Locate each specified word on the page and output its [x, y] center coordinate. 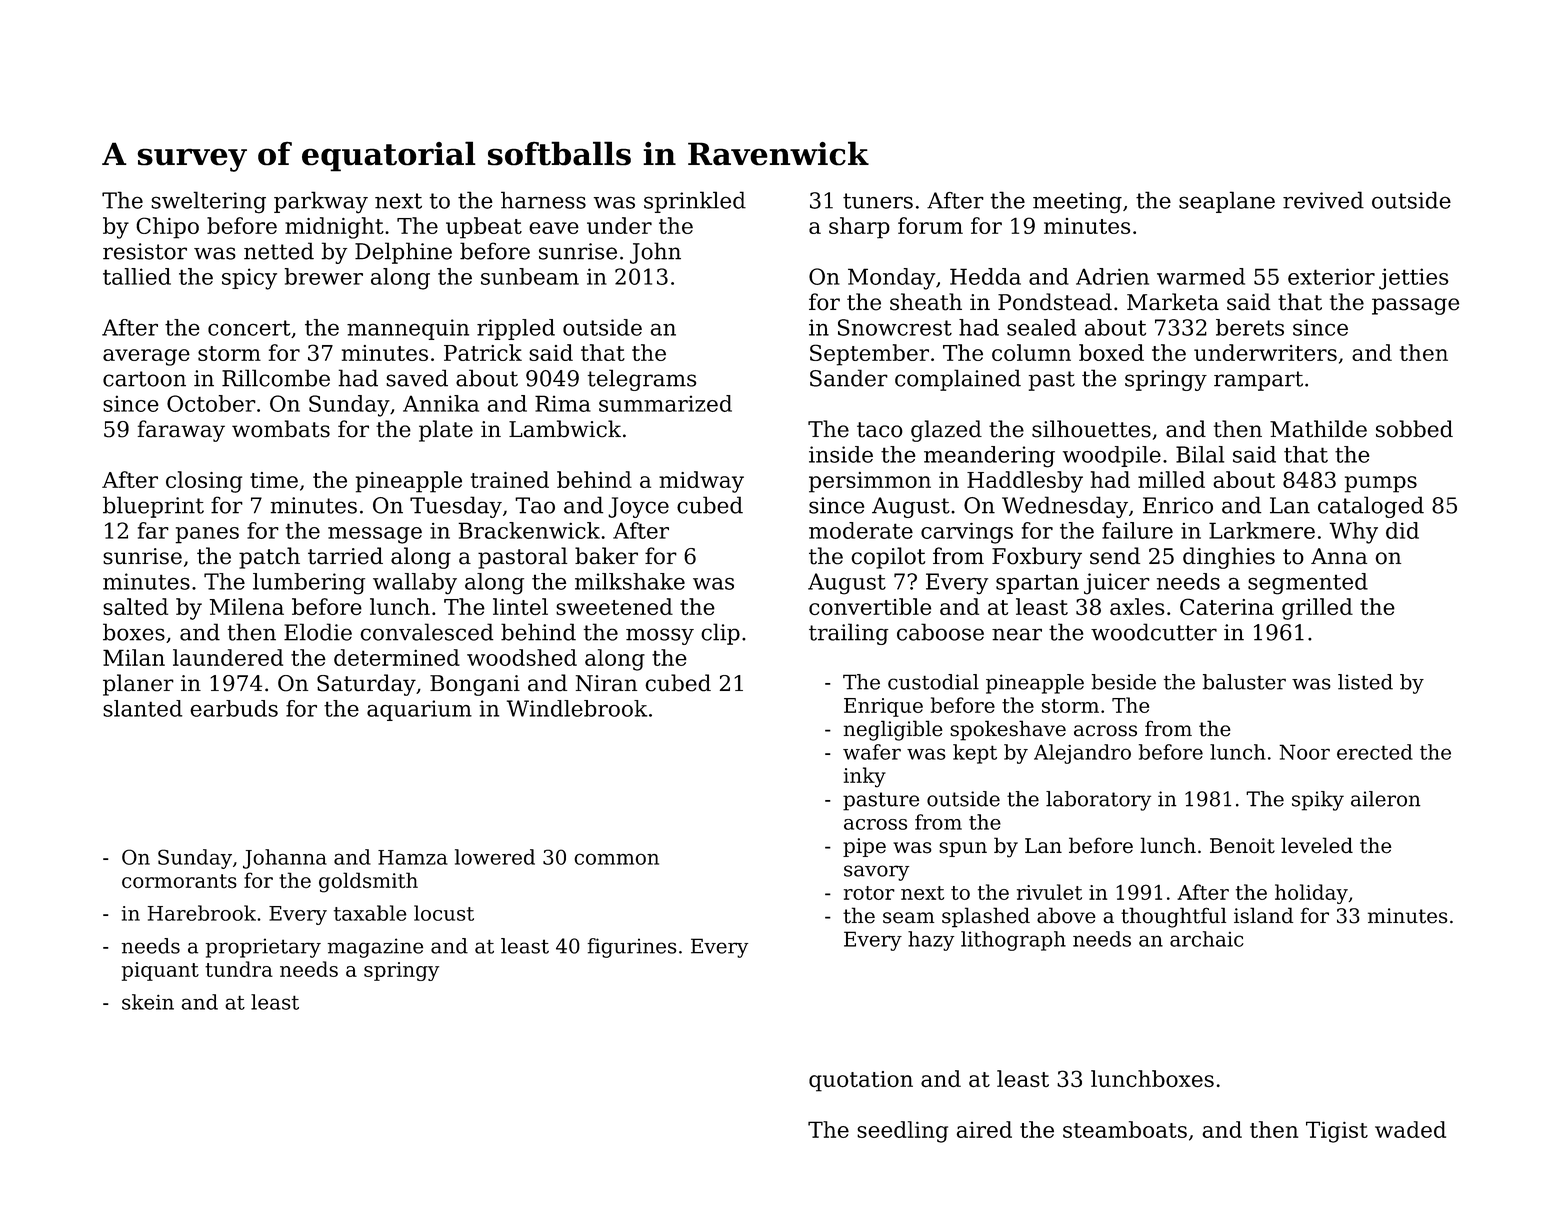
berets [1250, 327]
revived [1323, 200]
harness [543, 200]
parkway [321, 202]
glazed [946, 431]
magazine [375, 948]
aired [984, 1129]
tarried [345, 556]
